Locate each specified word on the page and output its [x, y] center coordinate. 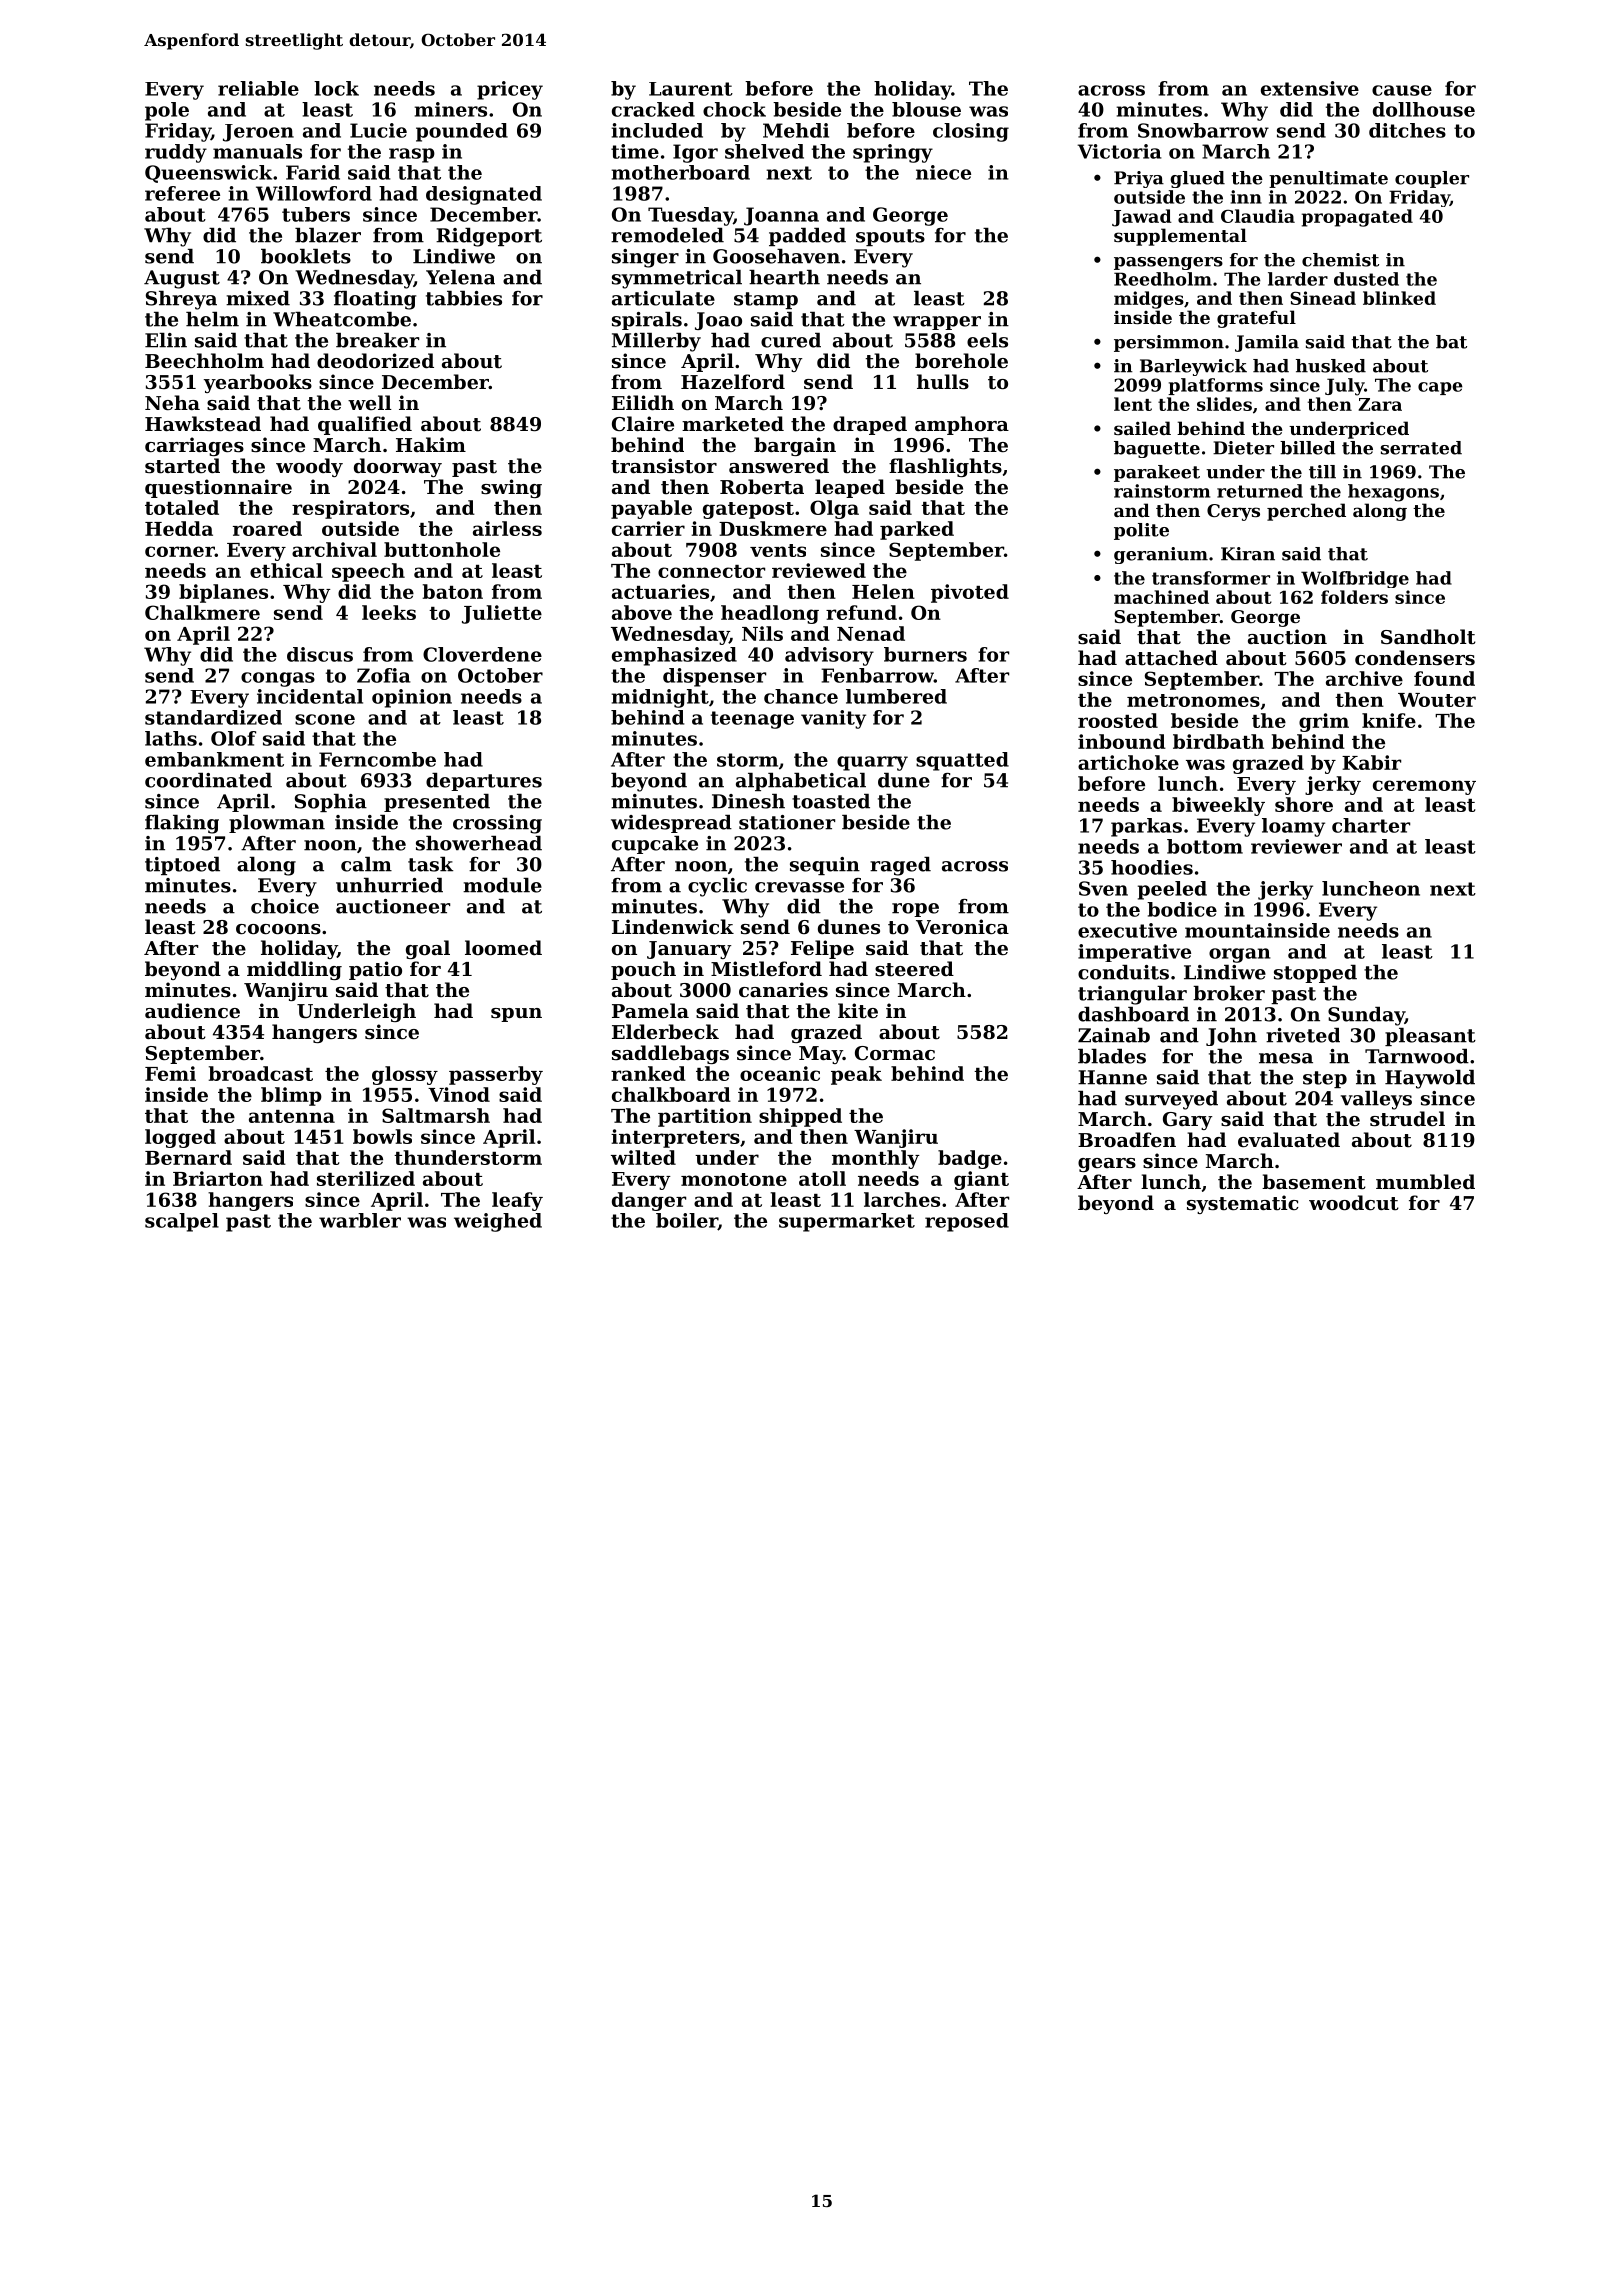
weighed [498, 1222]
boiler [687, 1221]
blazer [328, 235]
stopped [1315, 974]
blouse [926, 109]
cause [1402, 90]
